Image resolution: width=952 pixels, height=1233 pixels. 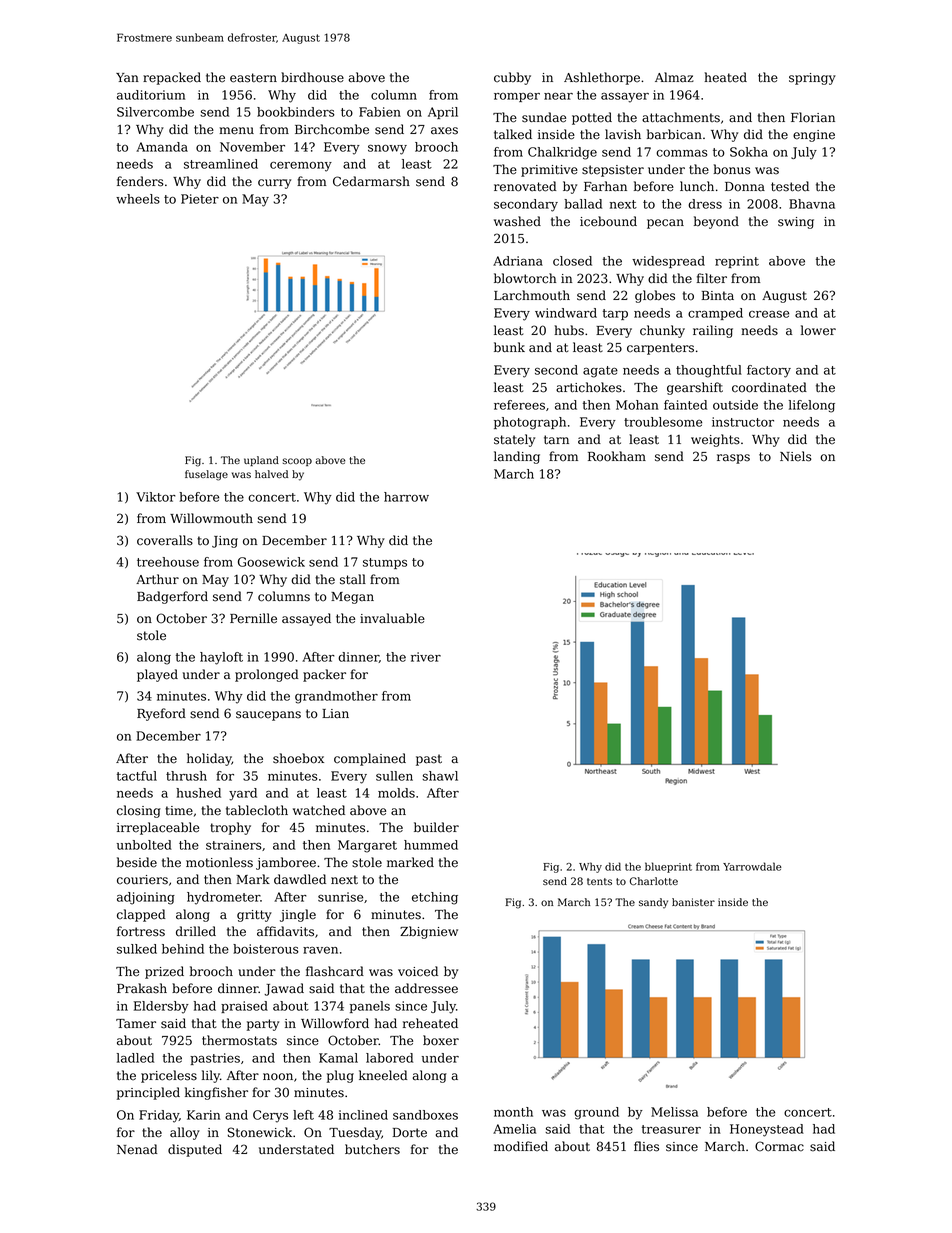 What do you see at coordinates (172, 78) in the screenshot?
I see `repacked` at bounding box center [172, 78].
